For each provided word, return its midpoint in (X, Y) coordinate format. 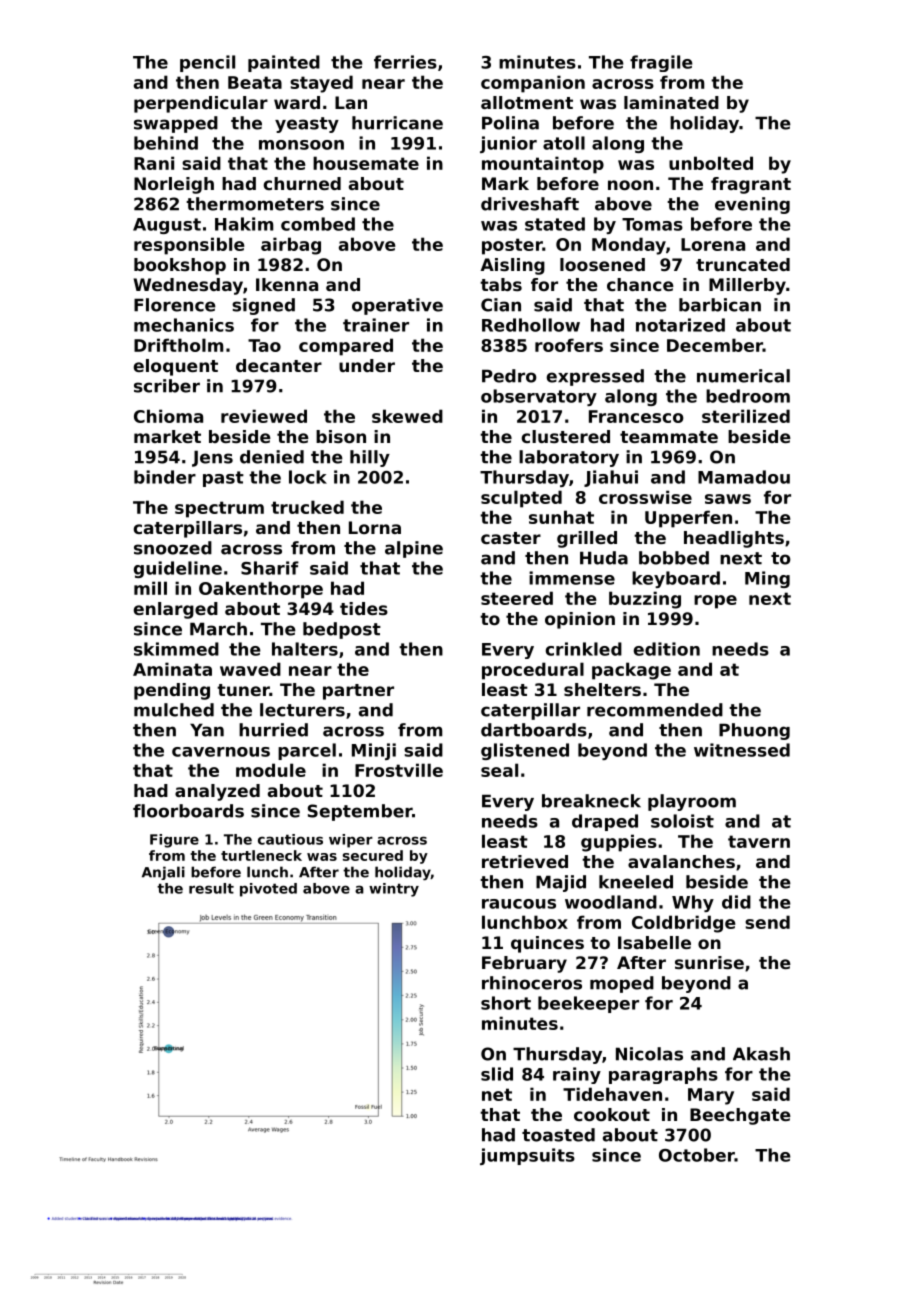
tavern (759, 841)
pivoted (268, 890)
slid (497, 1074)
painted (284, 63)
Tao (264, 345)
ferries (405, 62)
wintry (394, 890)
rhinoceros (532, 983)
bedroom (748, 396)
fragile (661, 63)
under (367, 365)
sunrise (709, 962)
